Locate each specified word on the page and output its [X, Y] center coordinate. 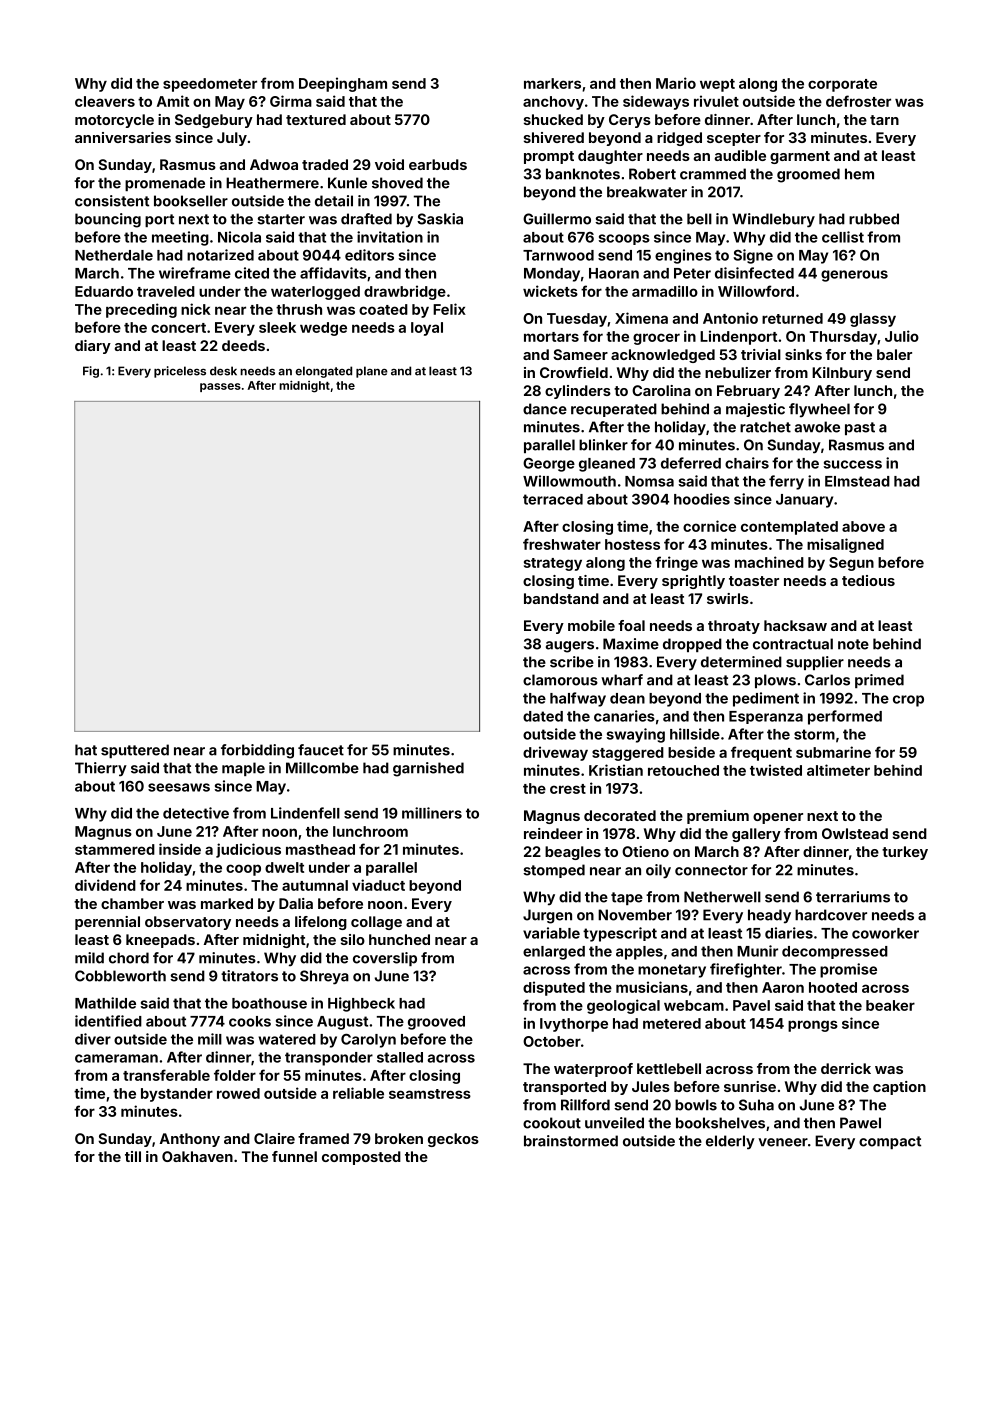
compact [890, 1142]
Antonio [730, 318]
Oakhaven [197, 1156]
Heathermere [272, 183]
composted [361, 1158]
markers [552, 83]
